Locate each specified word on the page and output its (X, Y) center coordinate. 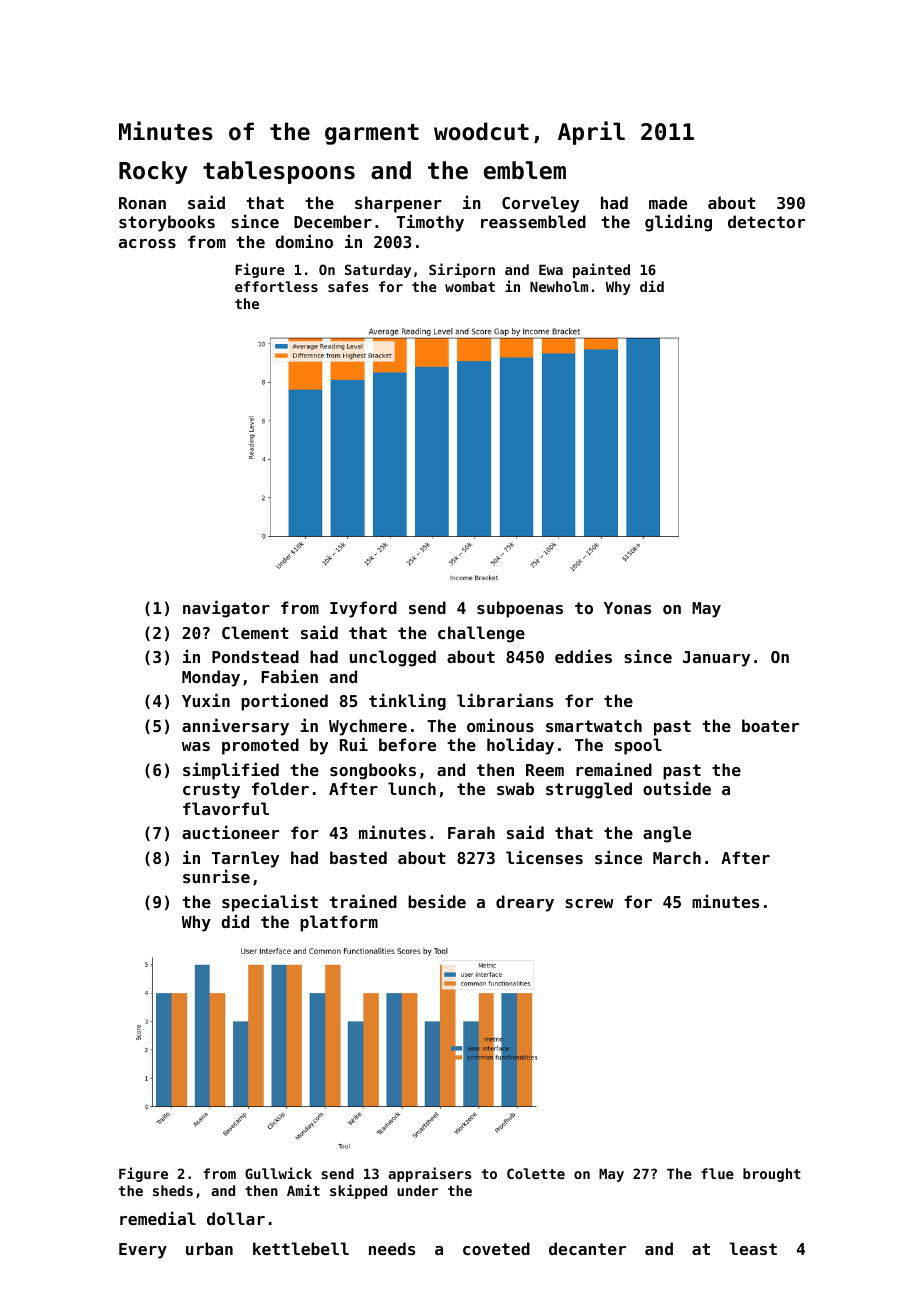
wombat (470, 286)
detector (766, 221)
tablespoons (279, 172)
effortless (276, 286)
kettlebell (301, 1248)
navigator (226, 609)
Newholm (559, 286)
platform (339, 923)
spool (638, 746)
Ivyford (363, 609)
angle (667, 834)
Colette (536, 1173)
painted (601, 270)
